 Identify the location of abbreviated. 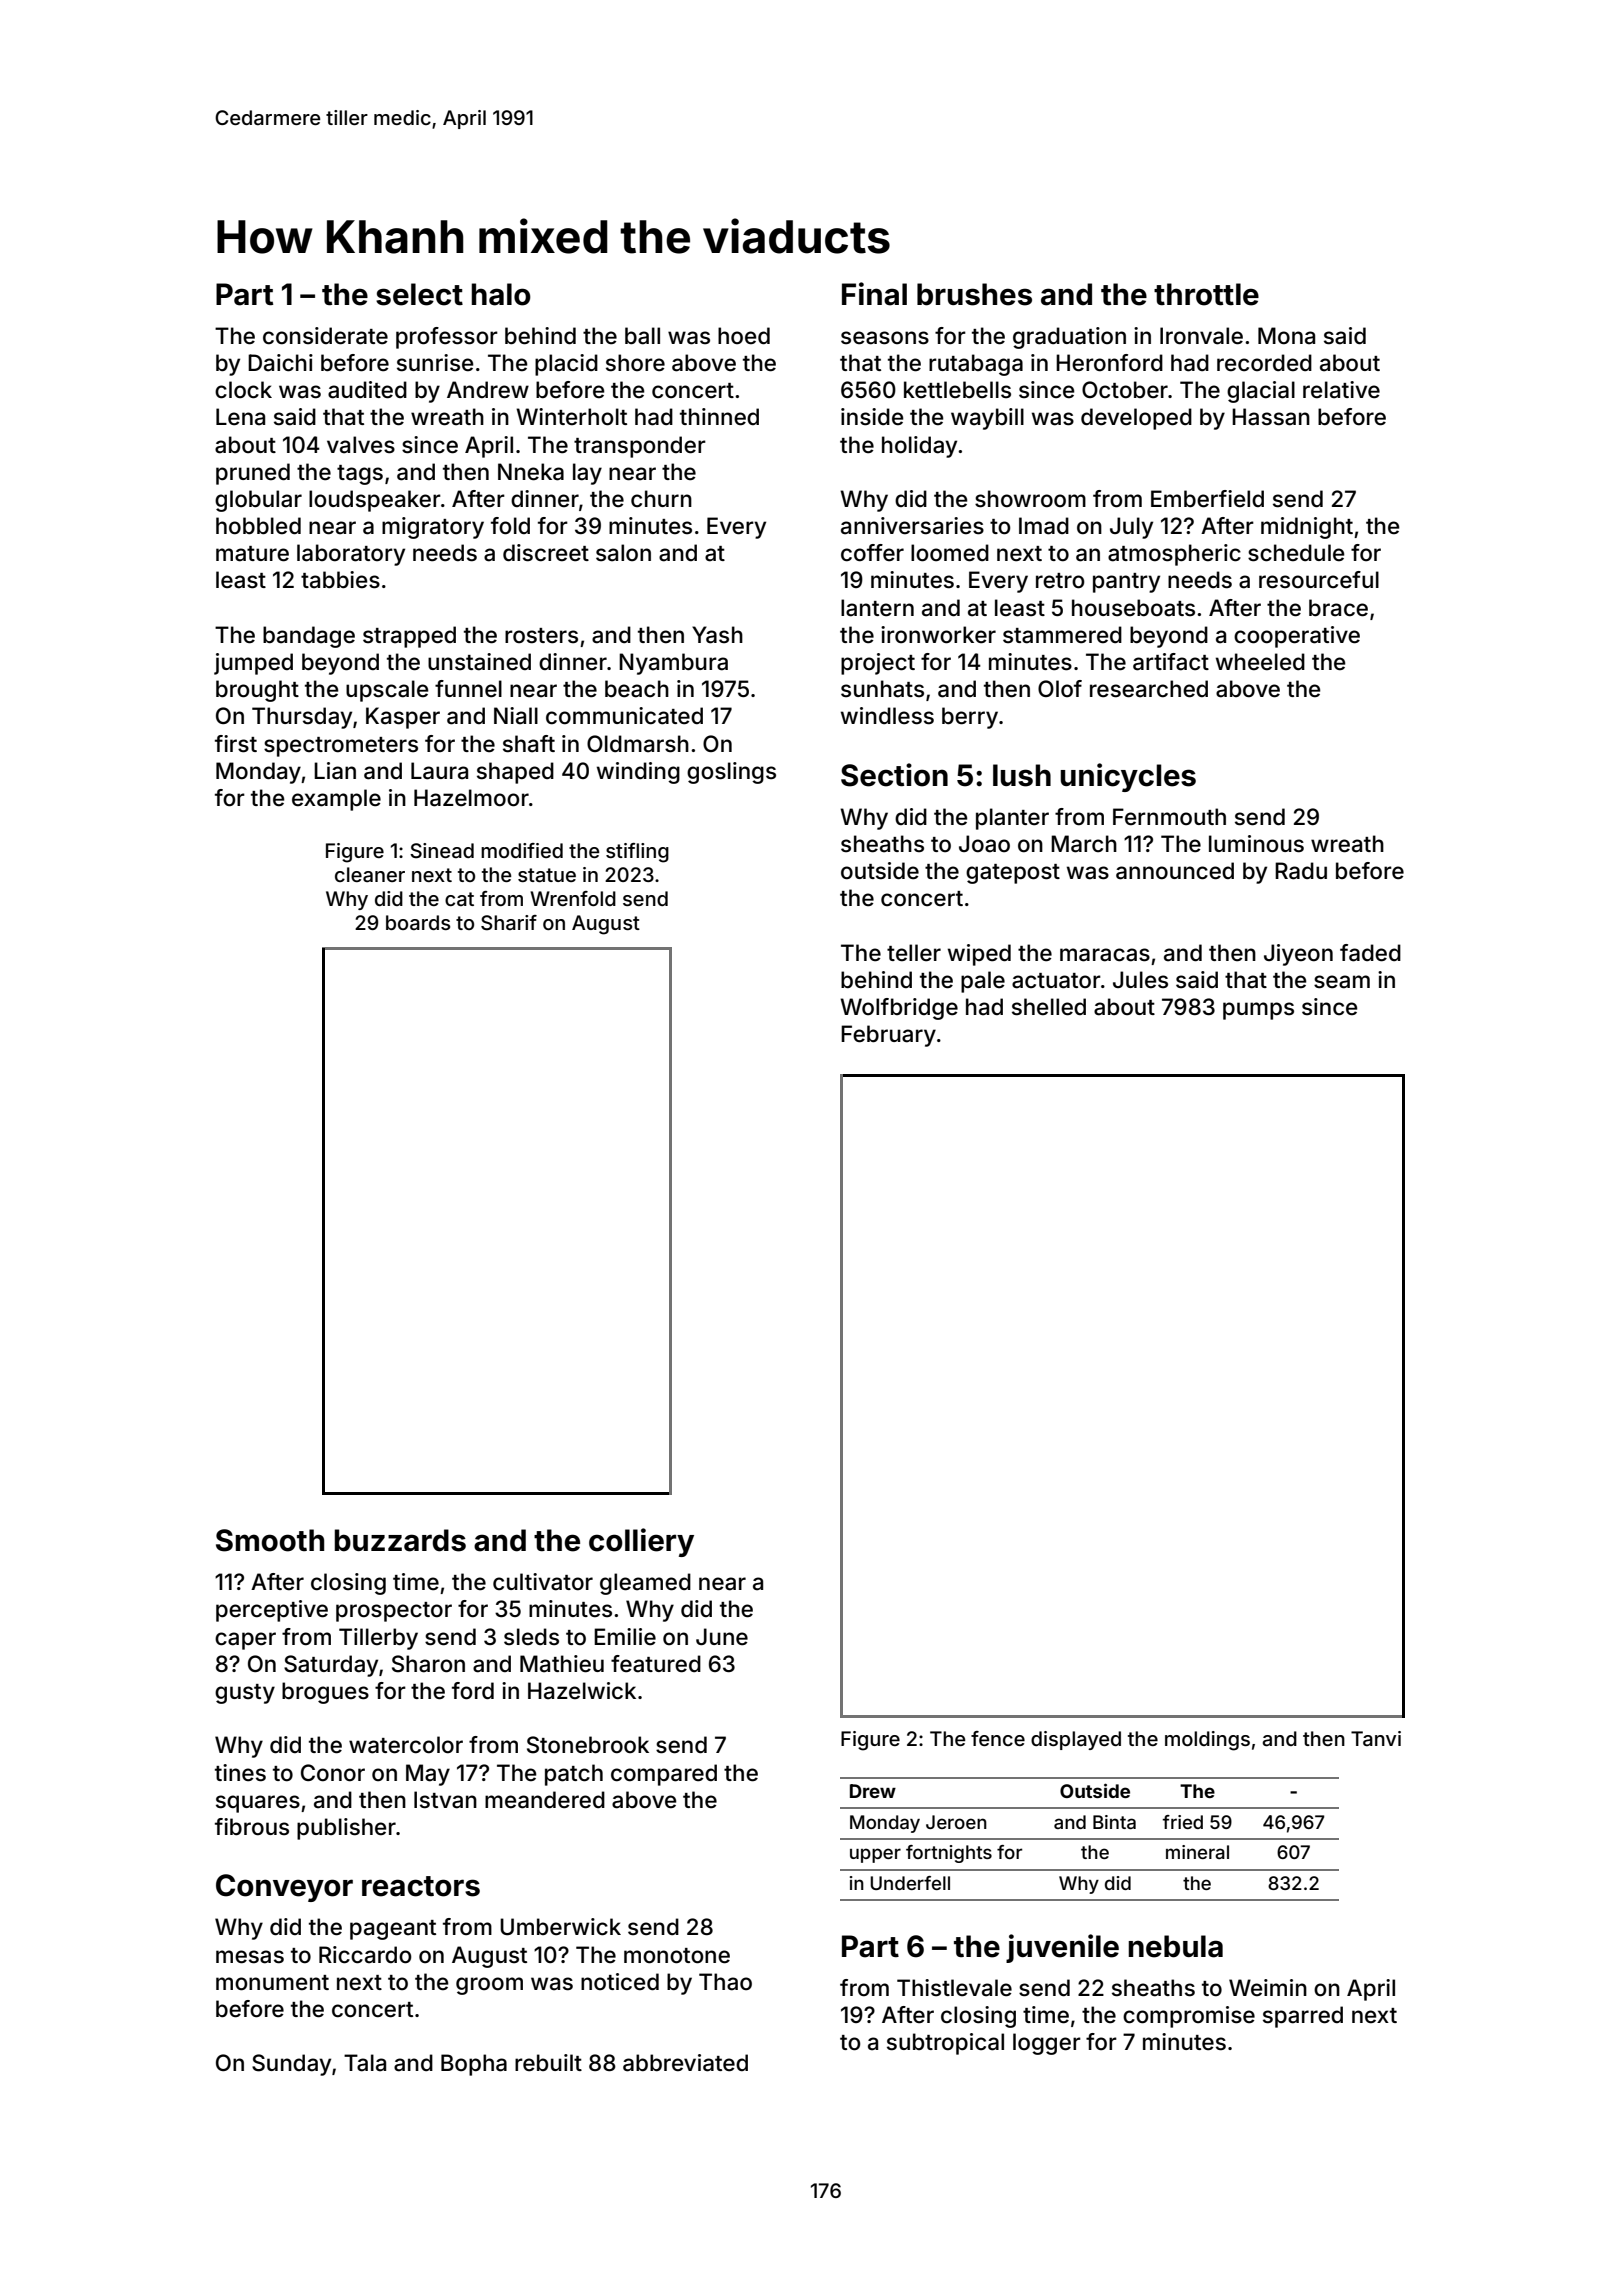
(685, 2063).
